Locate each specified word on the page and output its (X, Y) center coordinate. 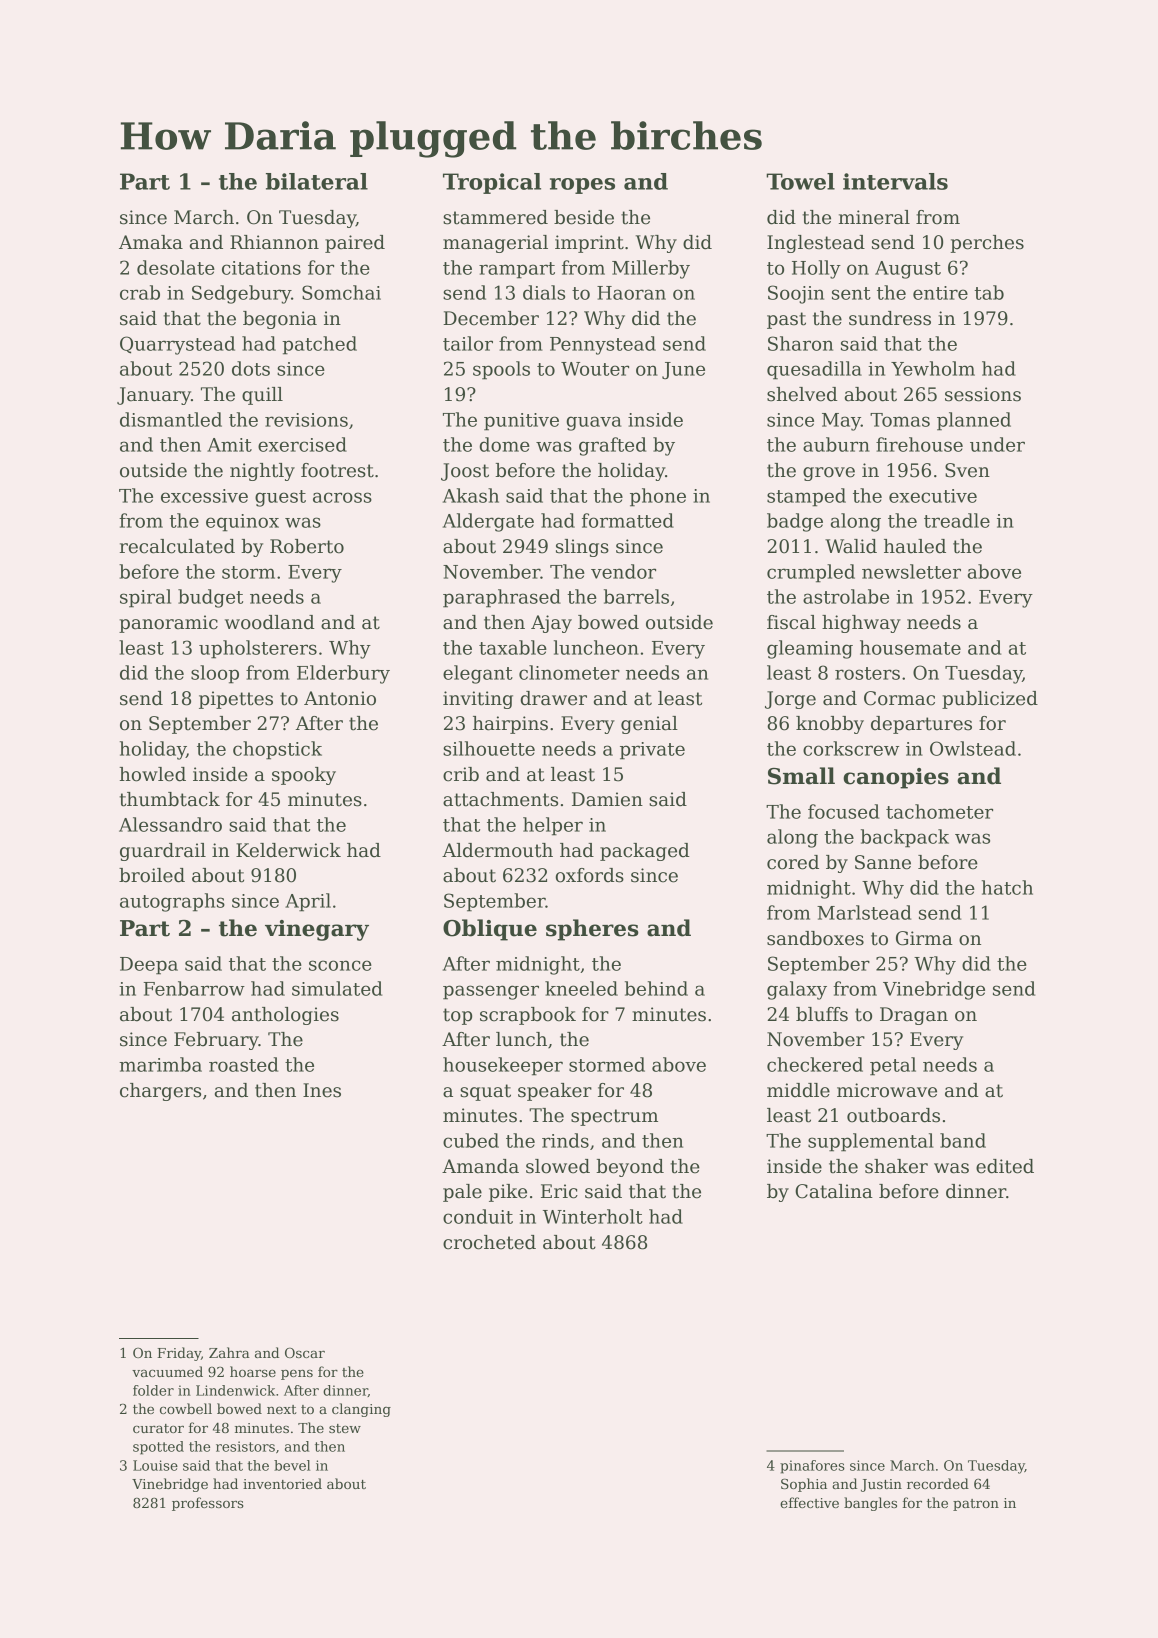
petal (893, 1066)
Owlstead (973, 748)
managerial (495, 244)
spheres (592, 930)
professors (208, 1504)
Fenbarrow (194, 988)
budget (210, 598)
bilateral (317, 181)
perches (987, 244)
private (652, 751)
